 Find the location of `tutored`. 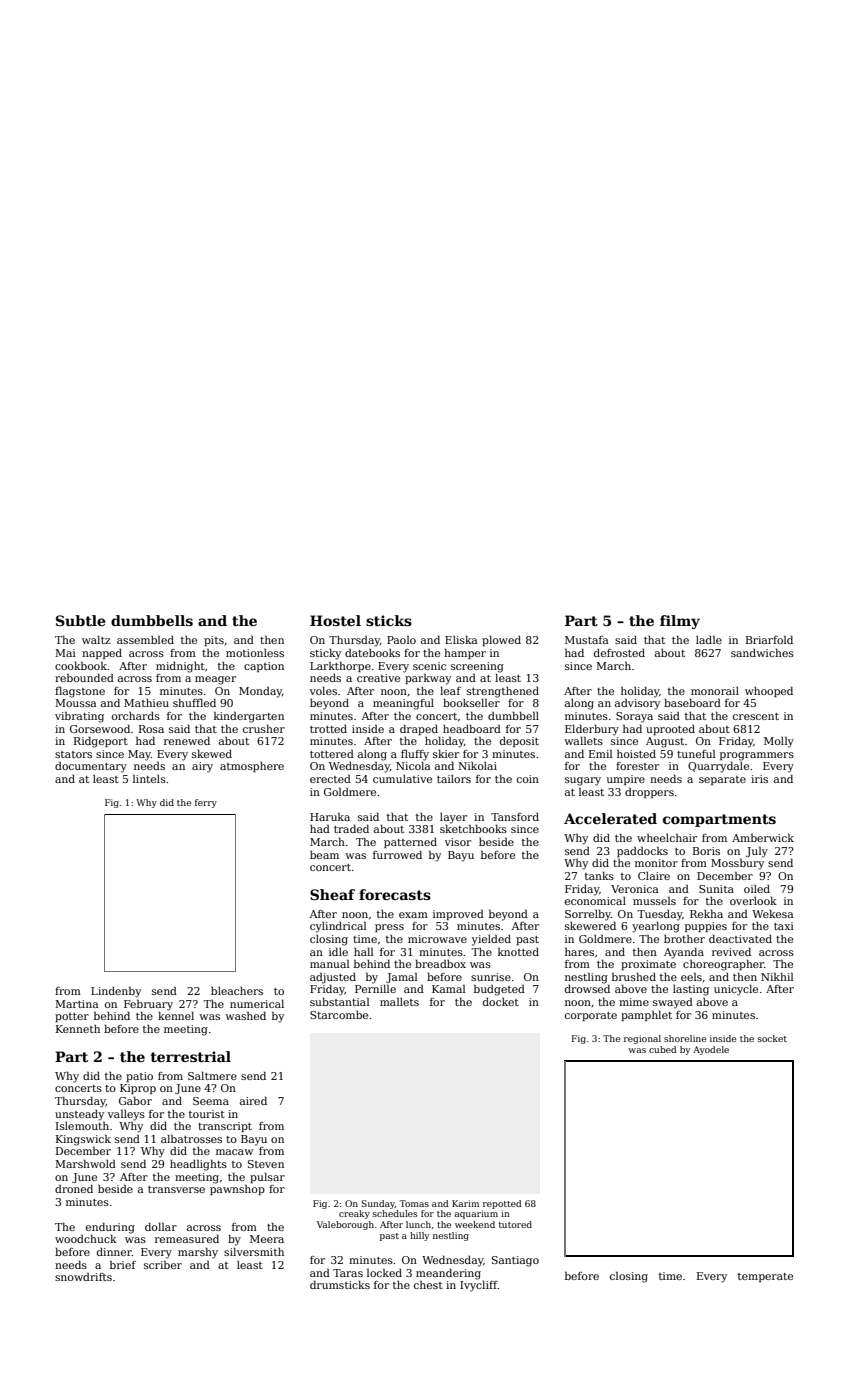

tutored is located at coordinates (515, 1224).
